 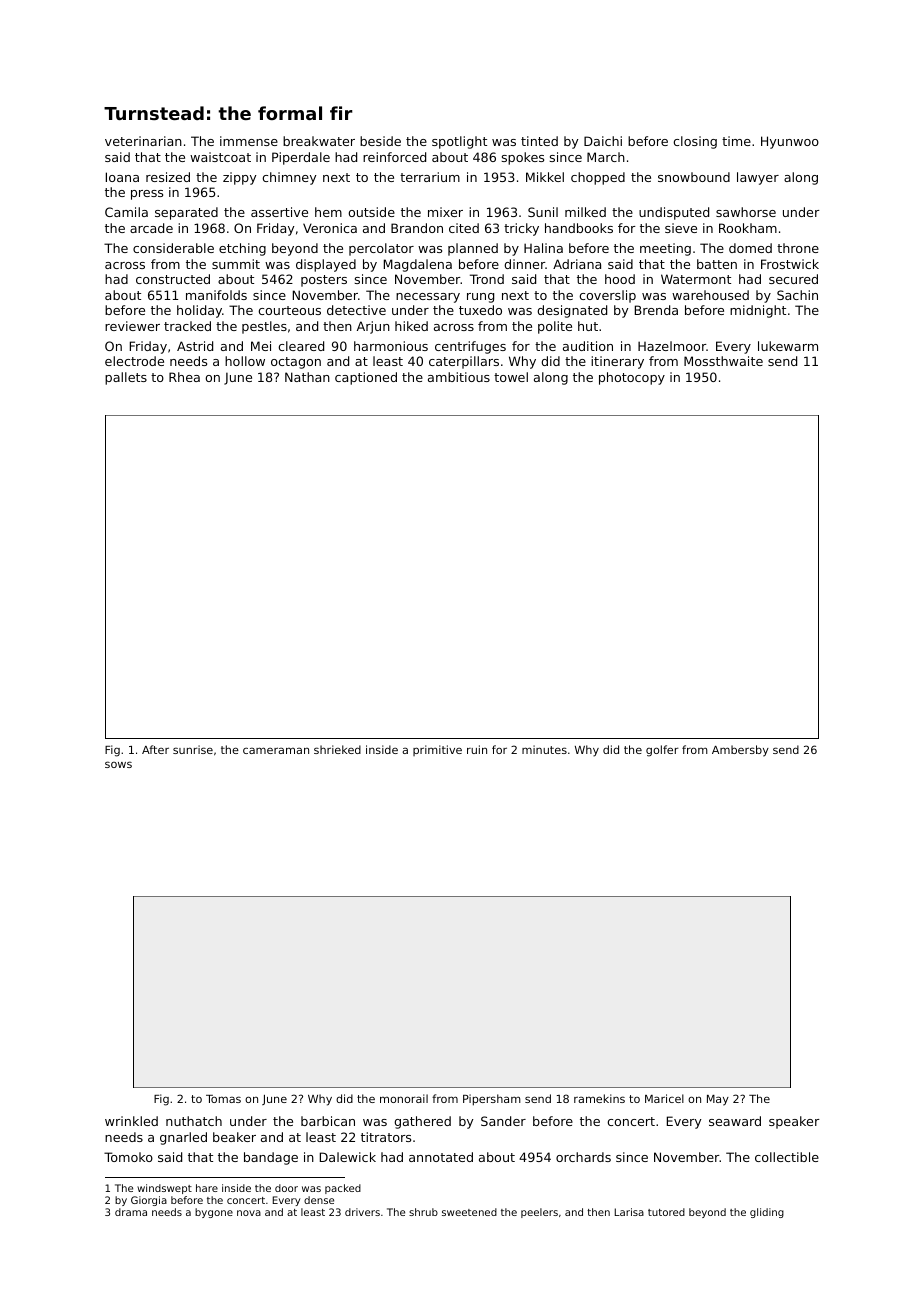 What do you see at coordinates (155, 749) in the screenshot?
I see `After` at bounding box center [155, 749].
